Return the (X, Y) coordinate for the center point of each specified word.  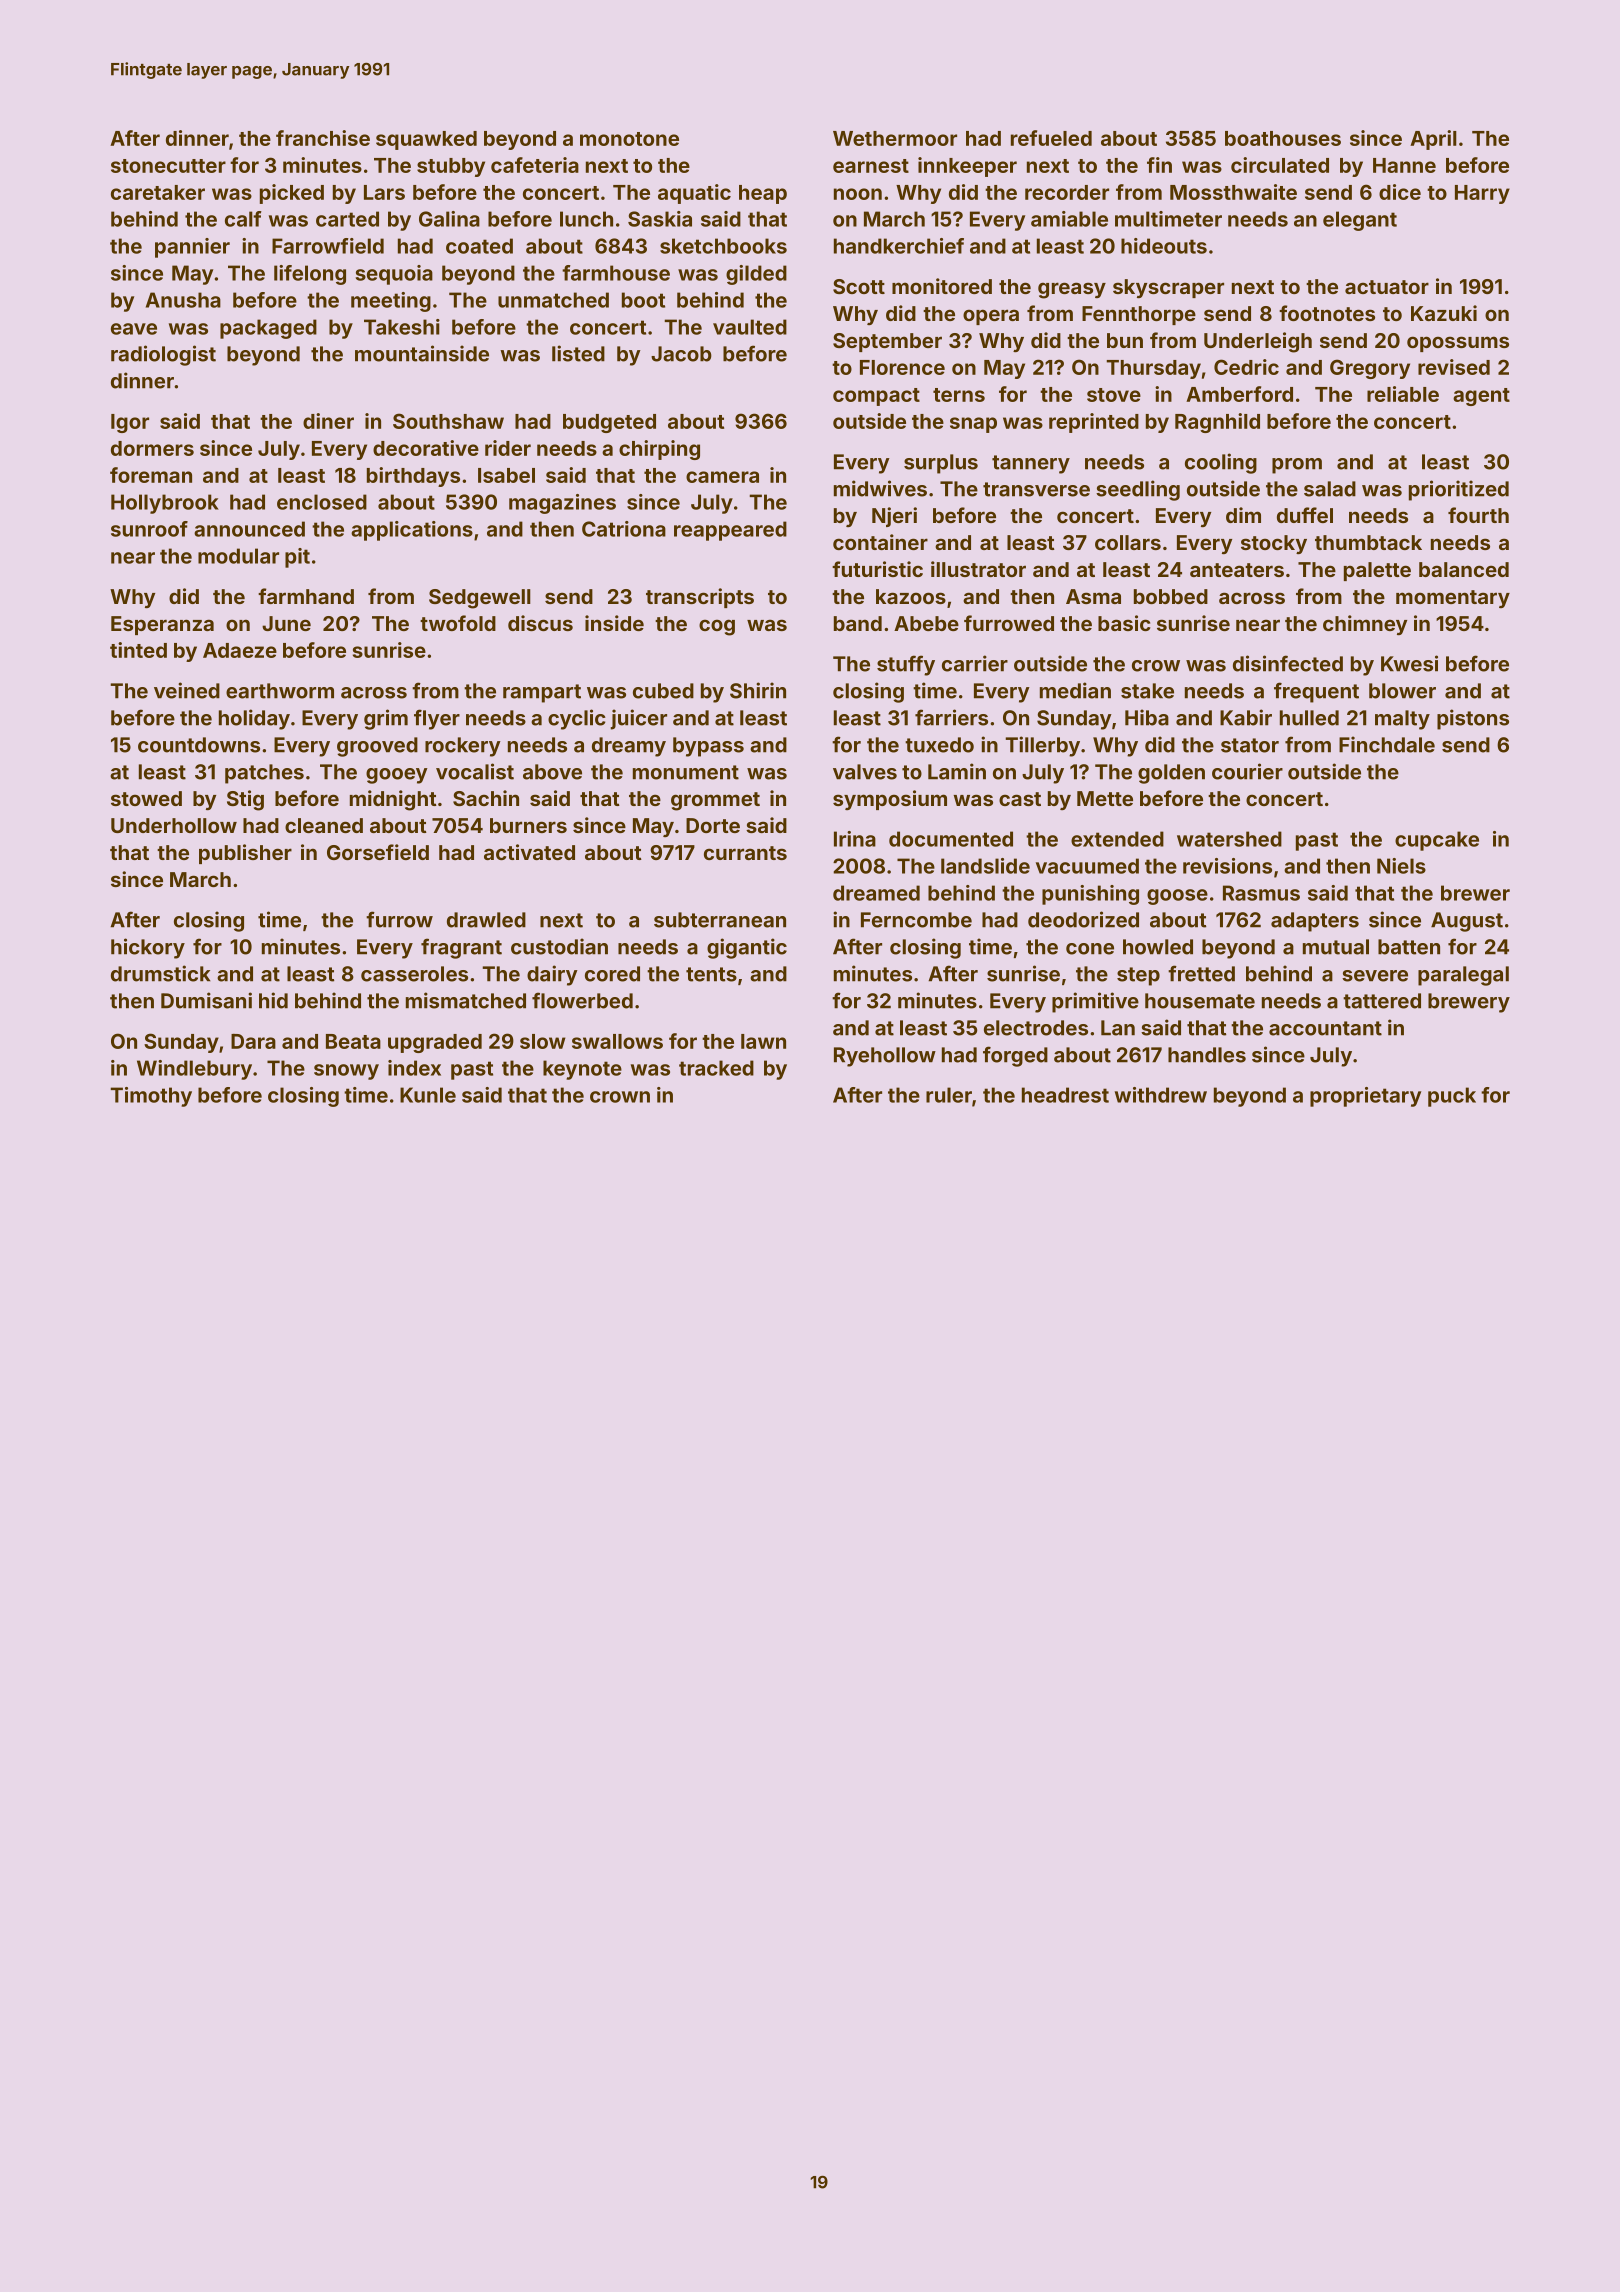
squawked (426, 140)
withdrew (1161, 1095)
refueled (1051, 138)
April (1433, 140)
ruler (949, 1095)
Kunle (428, 1095)
